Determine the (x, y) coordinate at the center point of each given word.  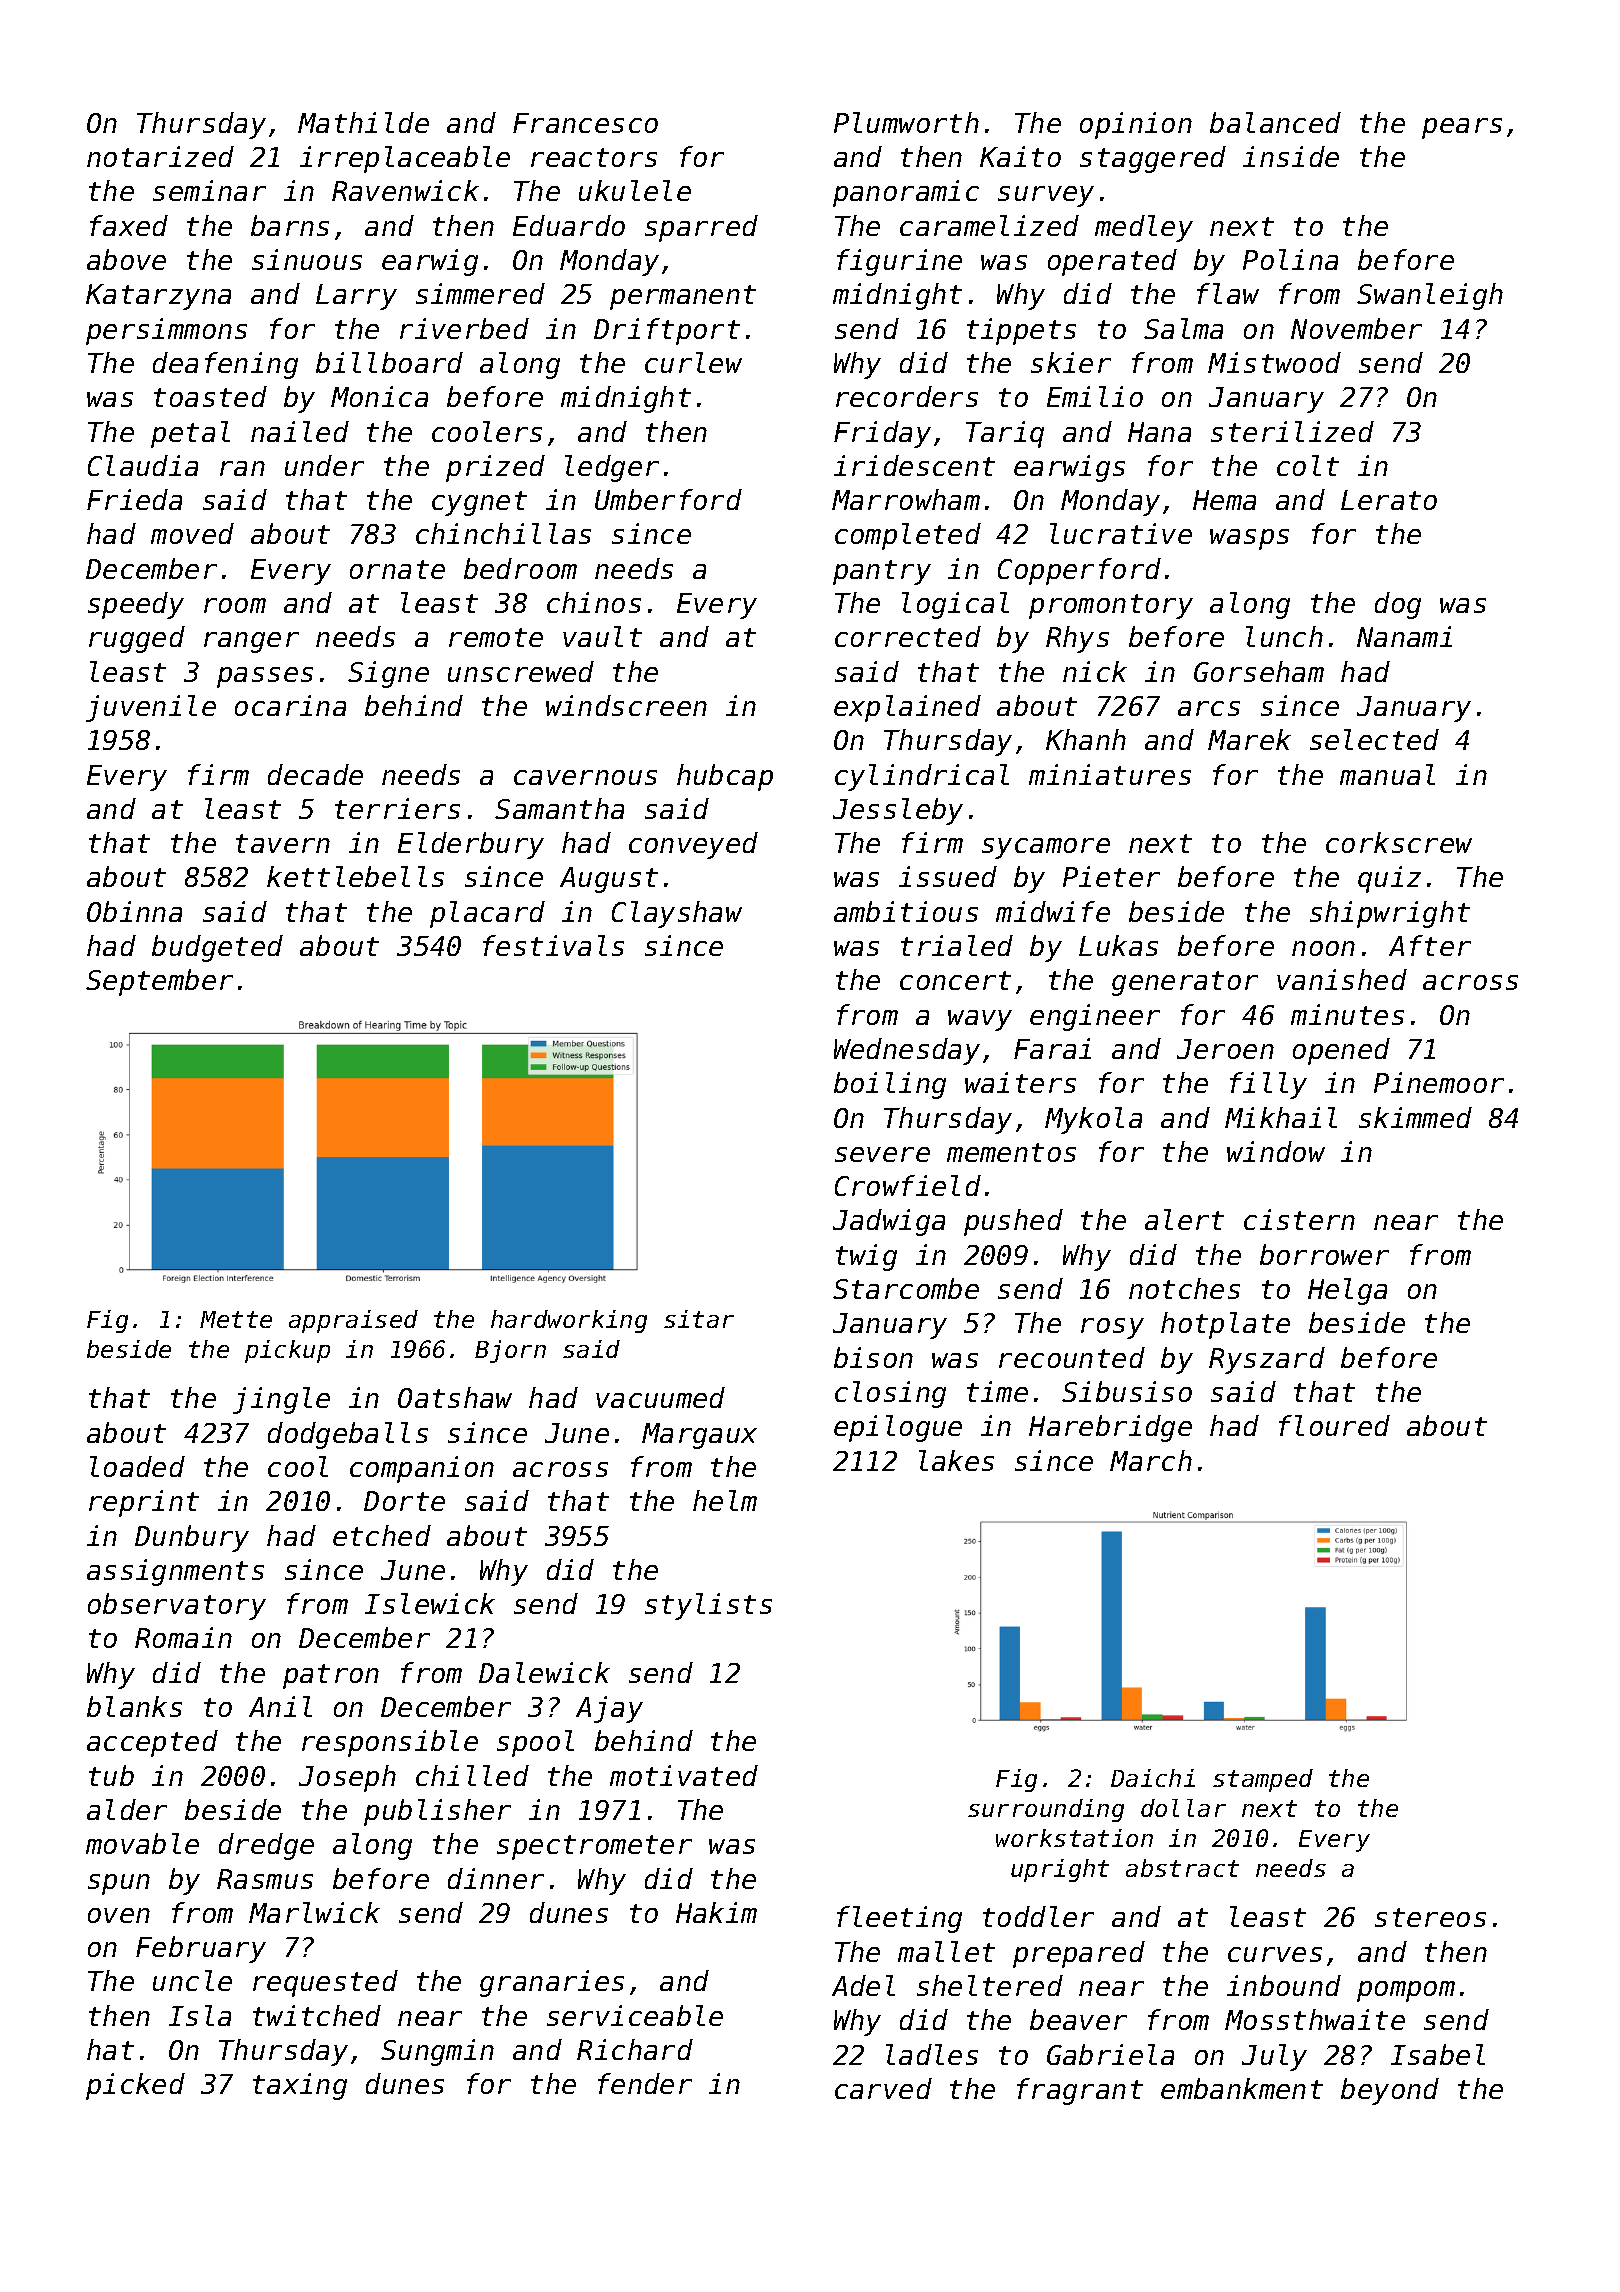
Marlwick (314, 1912)
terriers (397, 808)
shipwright (1390, 914)
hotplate (1225, 1325)
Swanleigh (1430, 296)
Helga (1347, 1291)
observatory (177, 1606)
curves (1275, 1954)
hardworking (569, 1321)
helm (725, 1500)
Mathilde (363, 122)
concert (955, 980)
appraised (353, 1321)
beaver (1078, 2019)
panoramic (906, 193)
